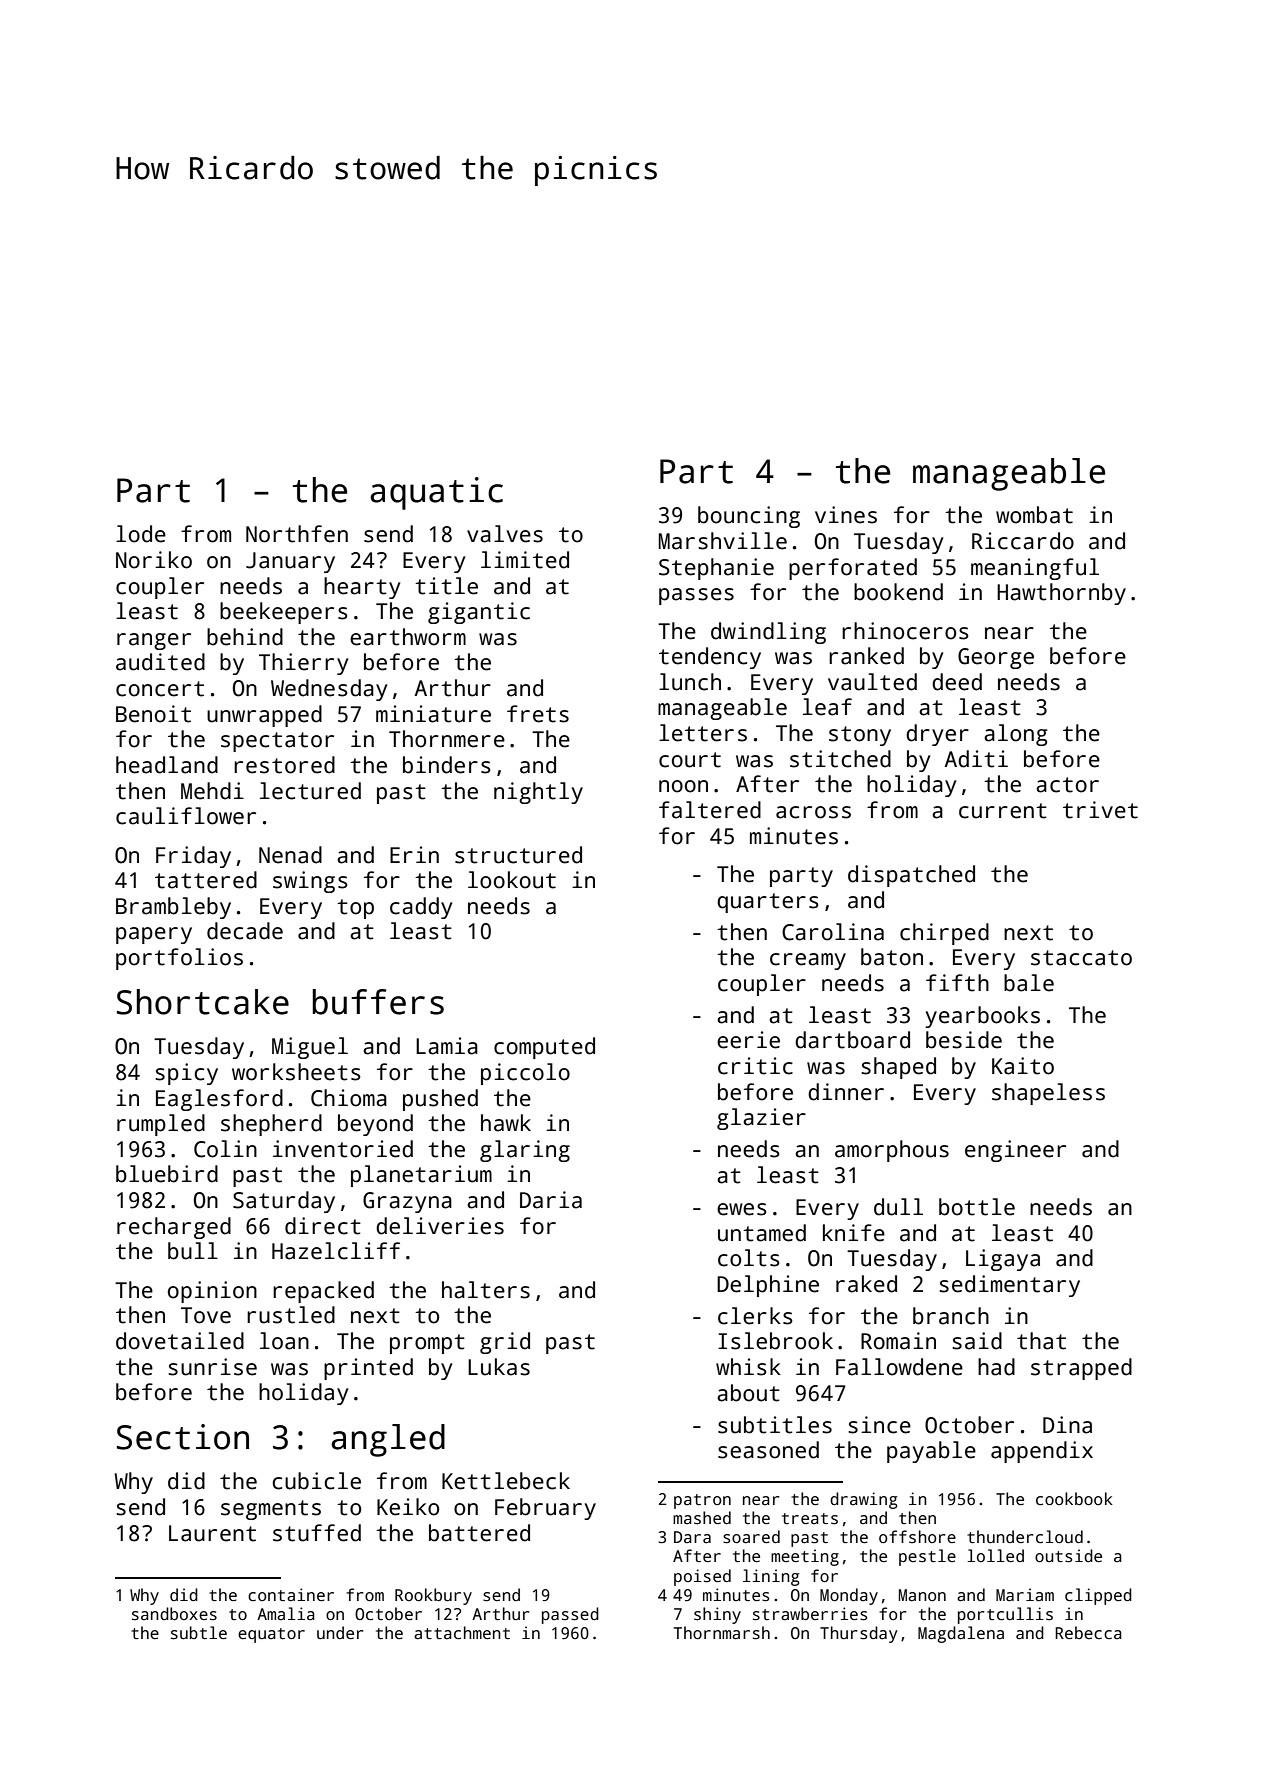 This document has width=1261, height=1783. I want to click on patron, so click(702, 1501).
